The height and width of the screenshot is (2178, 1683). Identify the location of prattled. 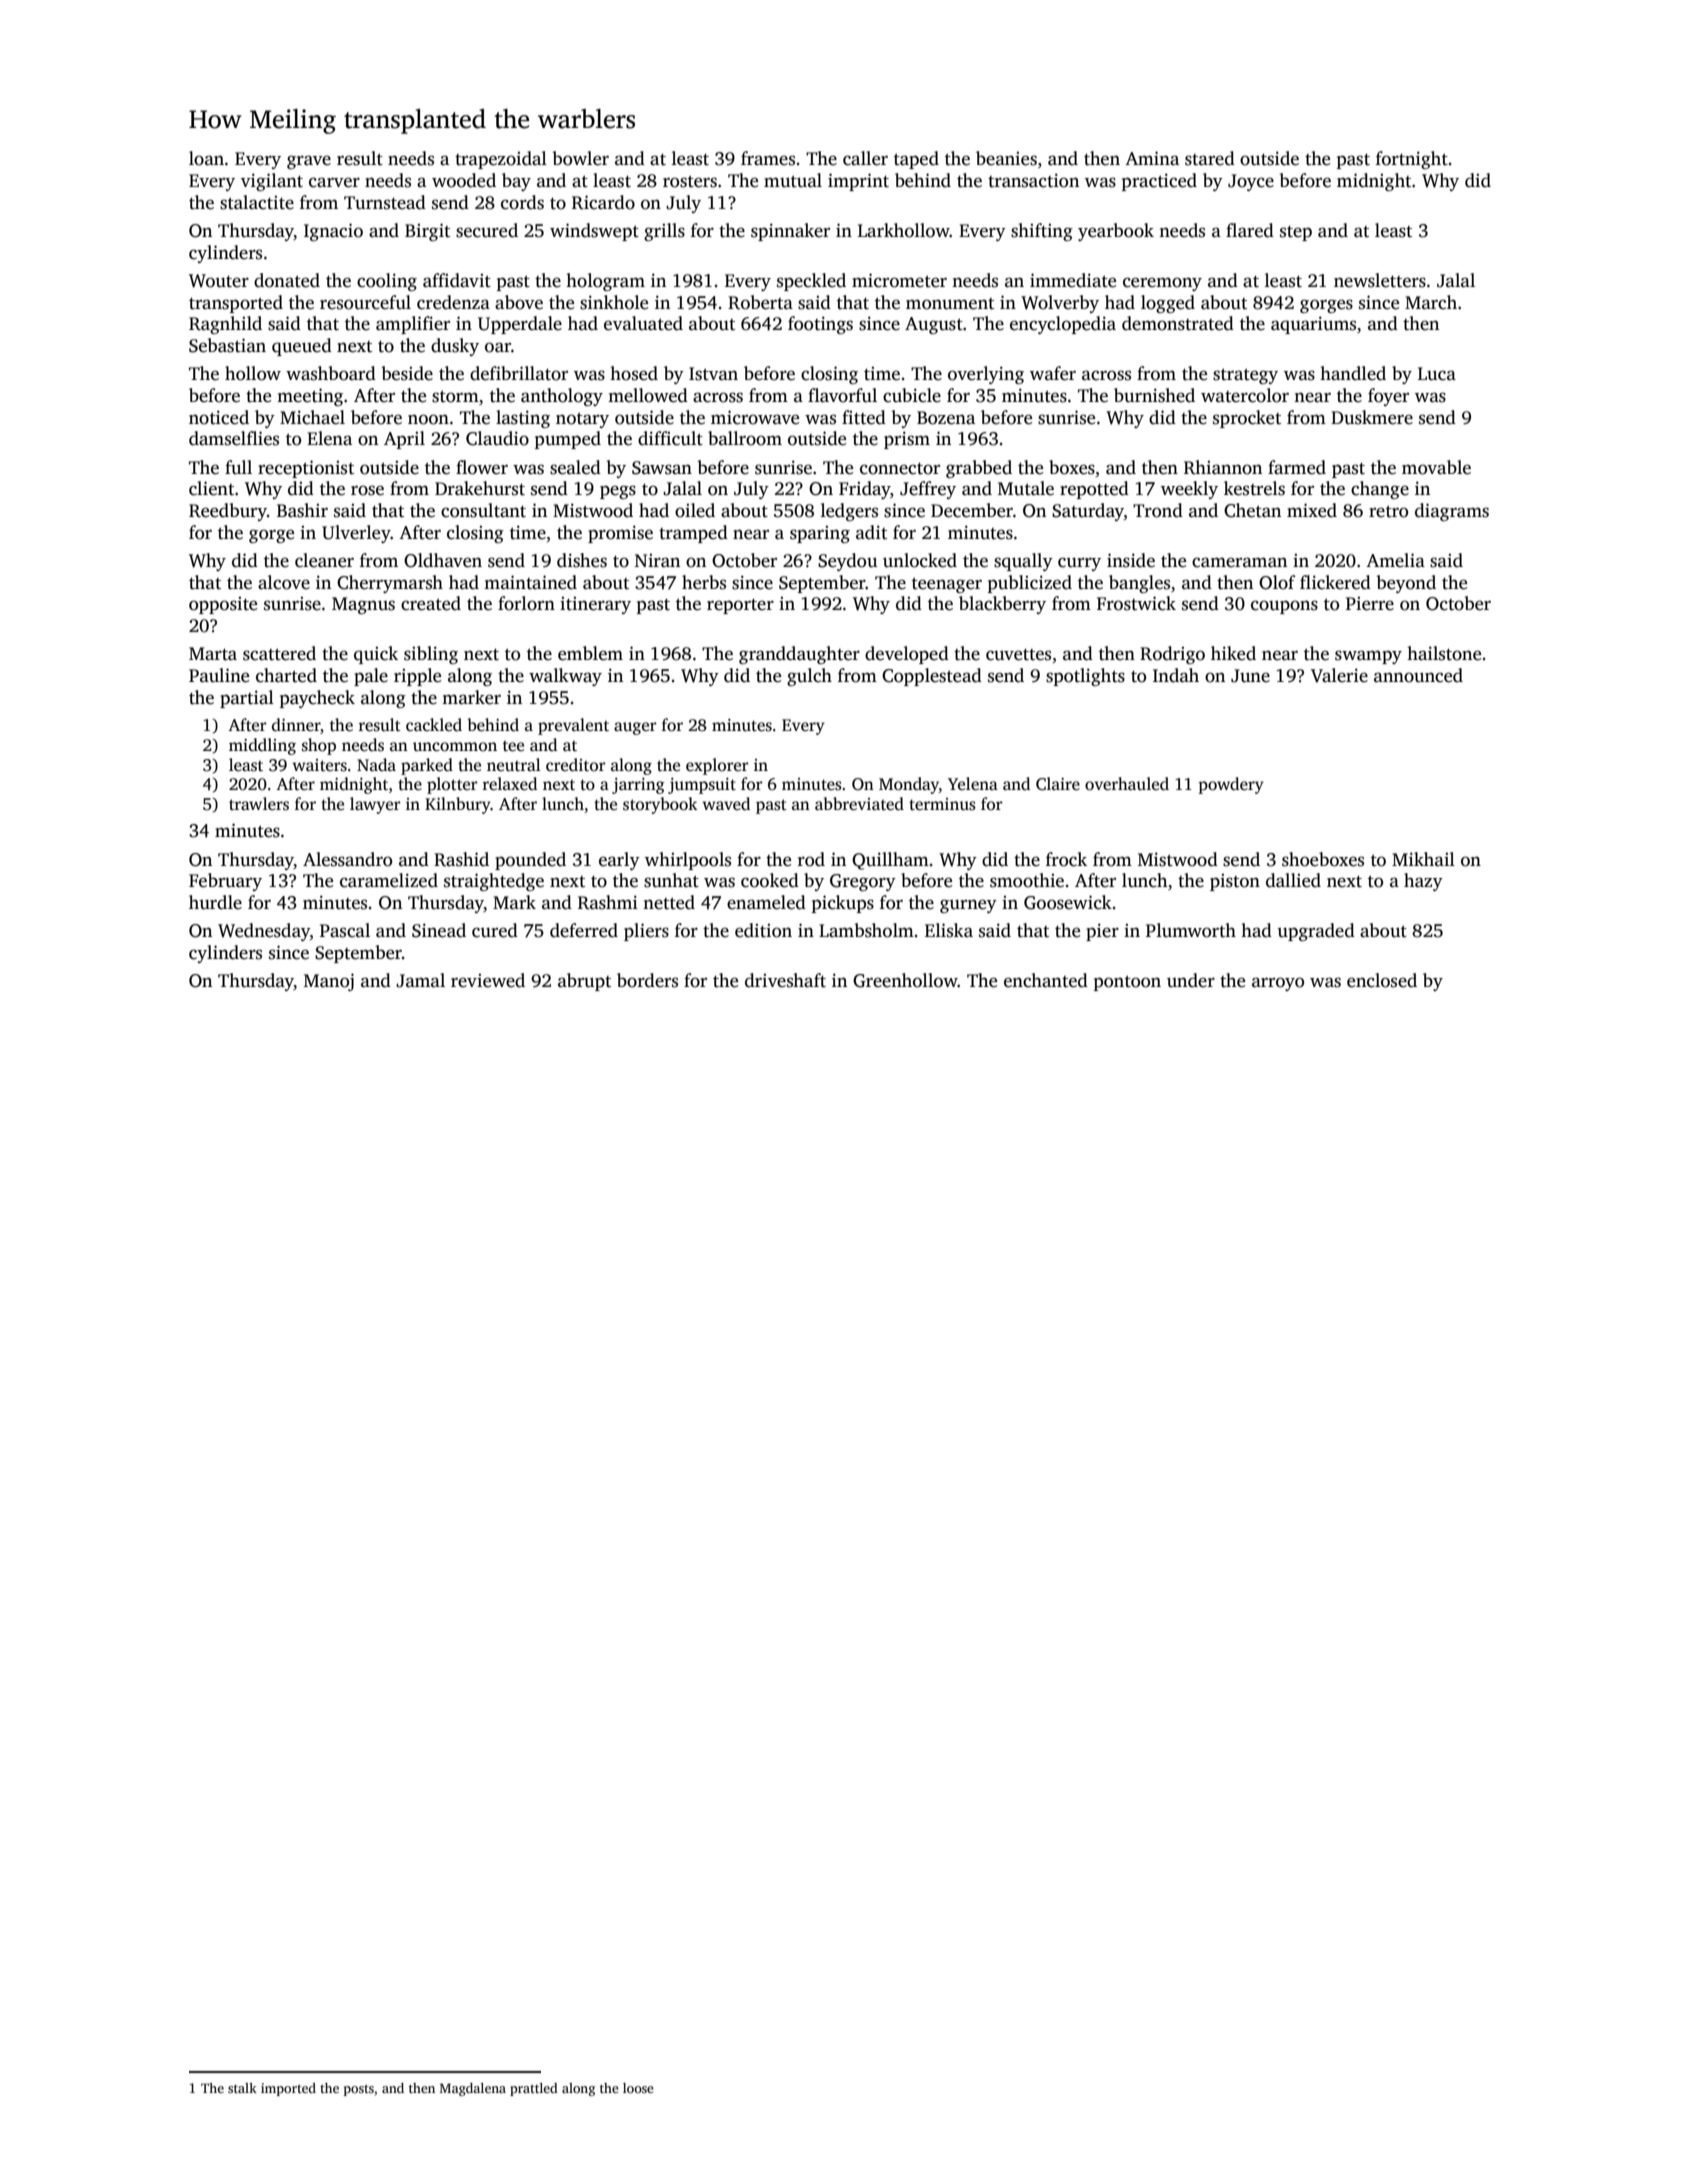
(534, 2089).
